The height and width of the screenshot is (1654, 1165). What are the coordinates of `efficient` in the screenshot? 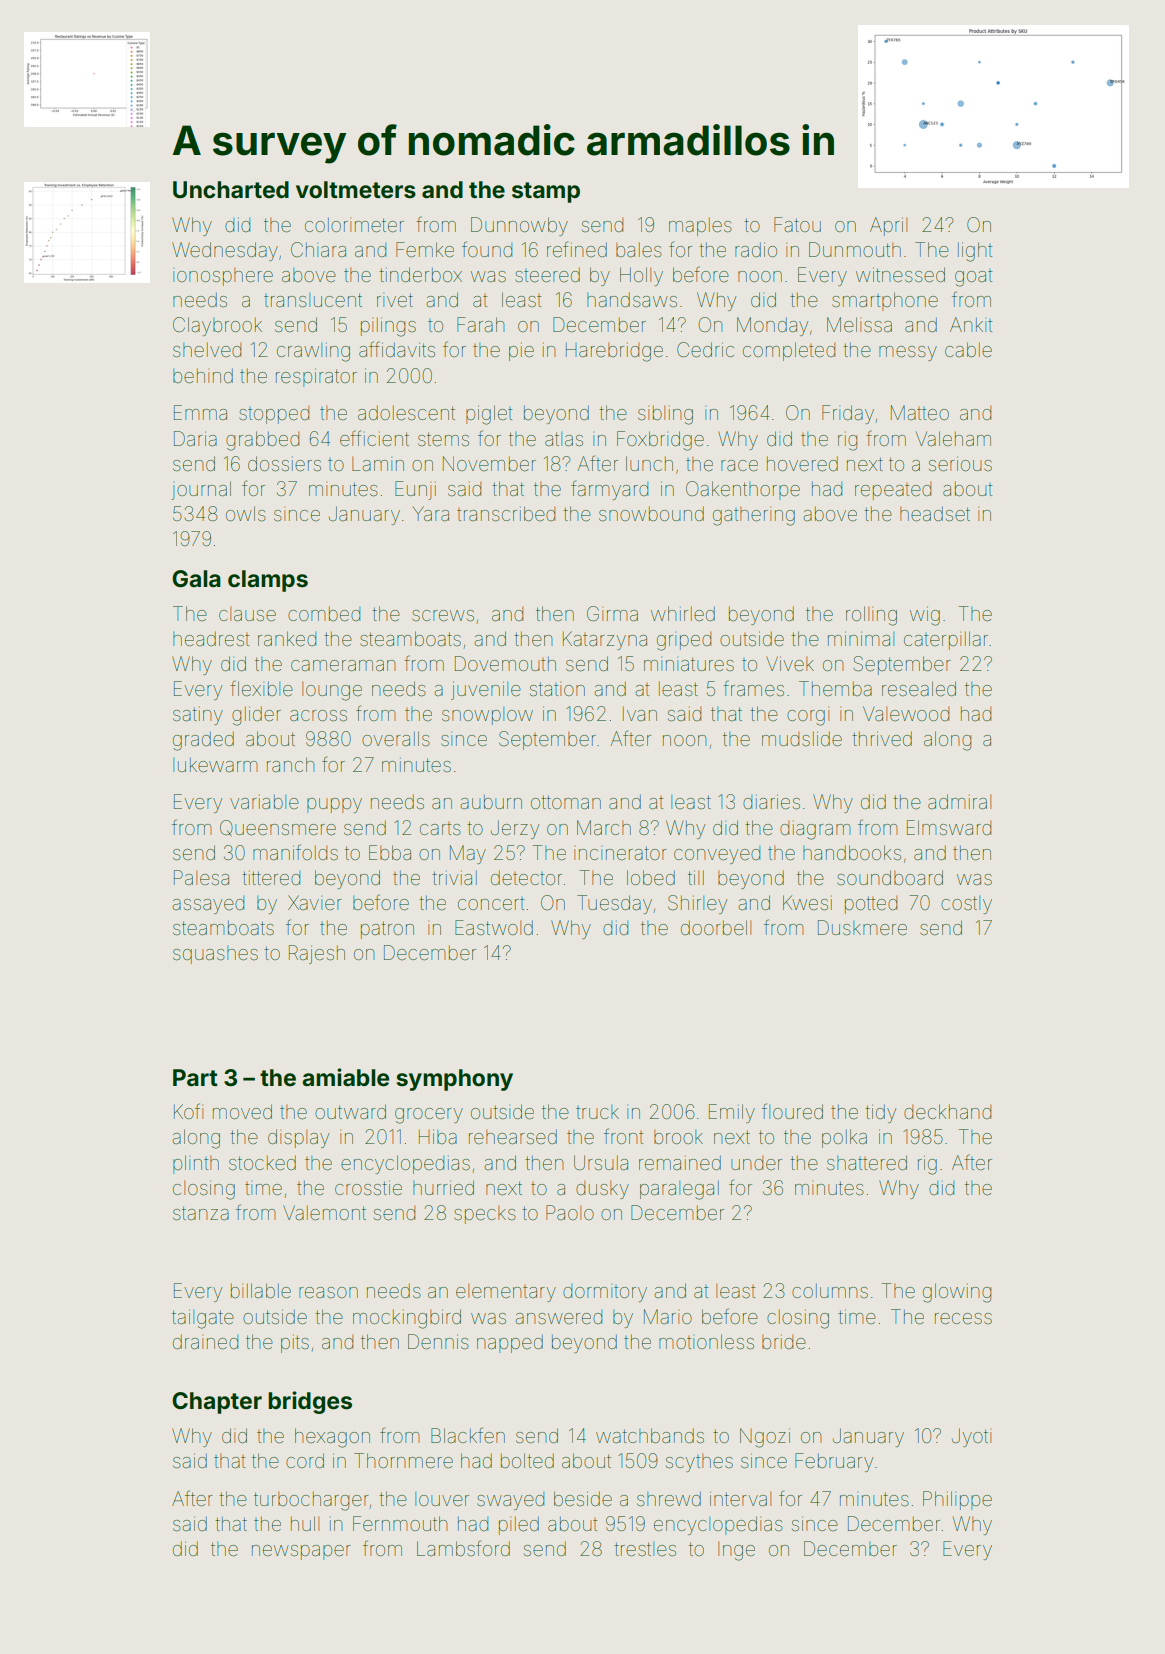 It's located at (374, 438).
